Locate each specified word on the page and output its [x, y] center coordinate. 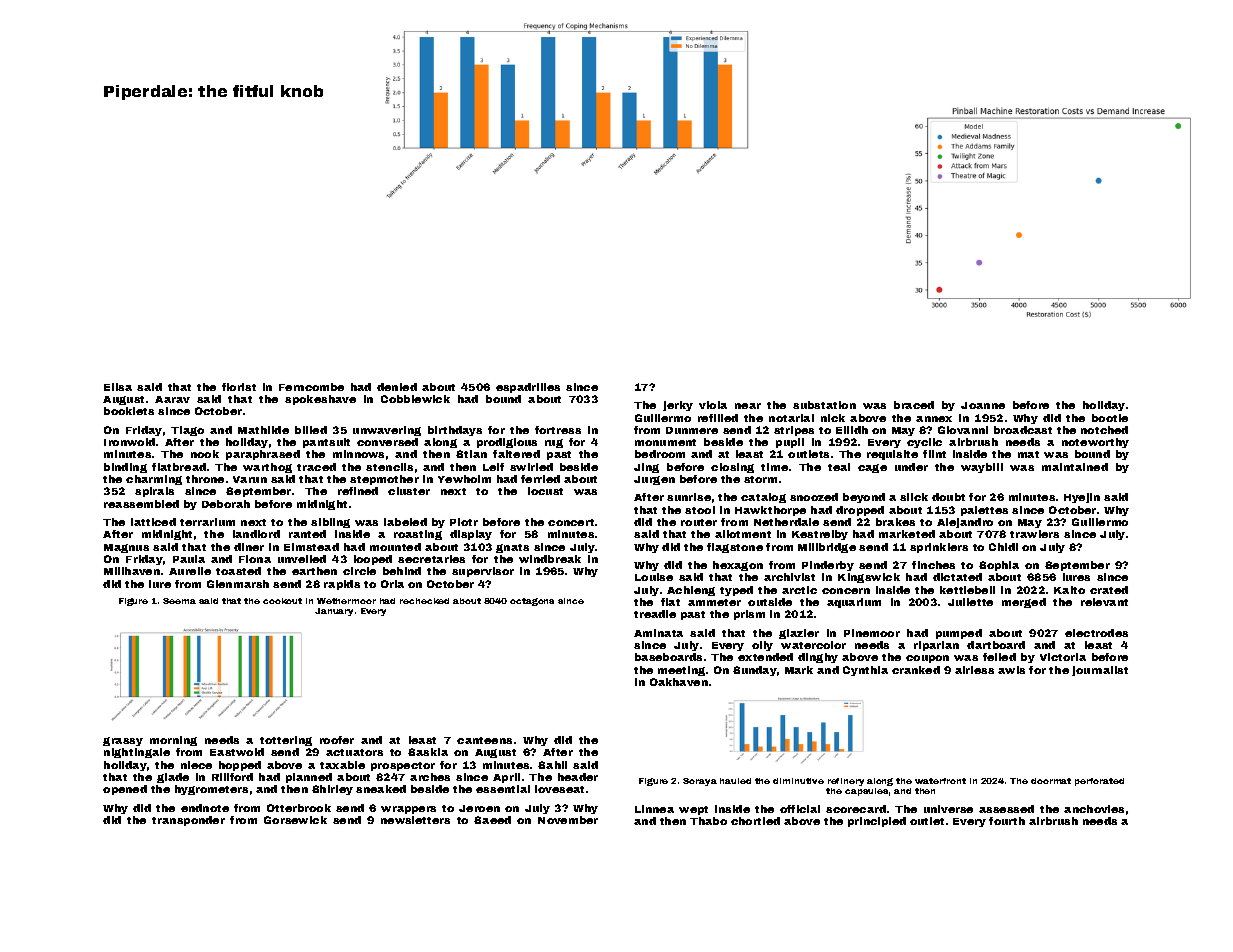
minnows [358, 454]
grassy [123, 741]
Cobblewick [415, 399]
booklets [129, 411]
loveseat [559, 789]
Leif [493, 467]
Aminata [658, 633]
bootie [1110, 418]
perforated [1099, 782]
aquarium [854, 603]
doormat [1051, 781]
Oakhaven [679, 682]
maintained [1075, 467]
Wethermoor [346, 601]
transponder [188, 821]
